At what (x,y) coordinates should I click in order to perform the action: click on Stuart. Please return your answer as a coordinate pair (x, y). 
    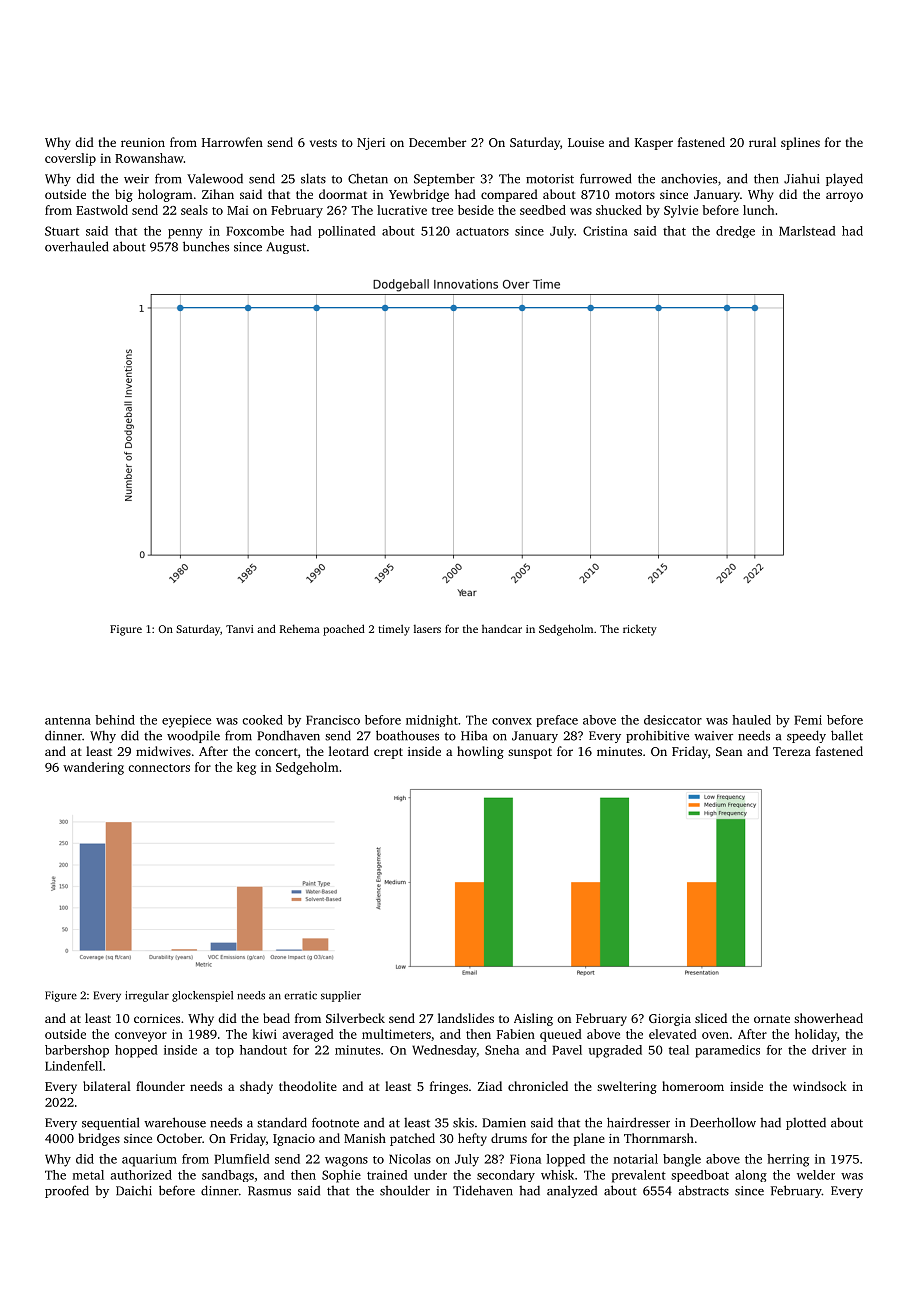
    Looking at the image, I should click on (62, 231).
